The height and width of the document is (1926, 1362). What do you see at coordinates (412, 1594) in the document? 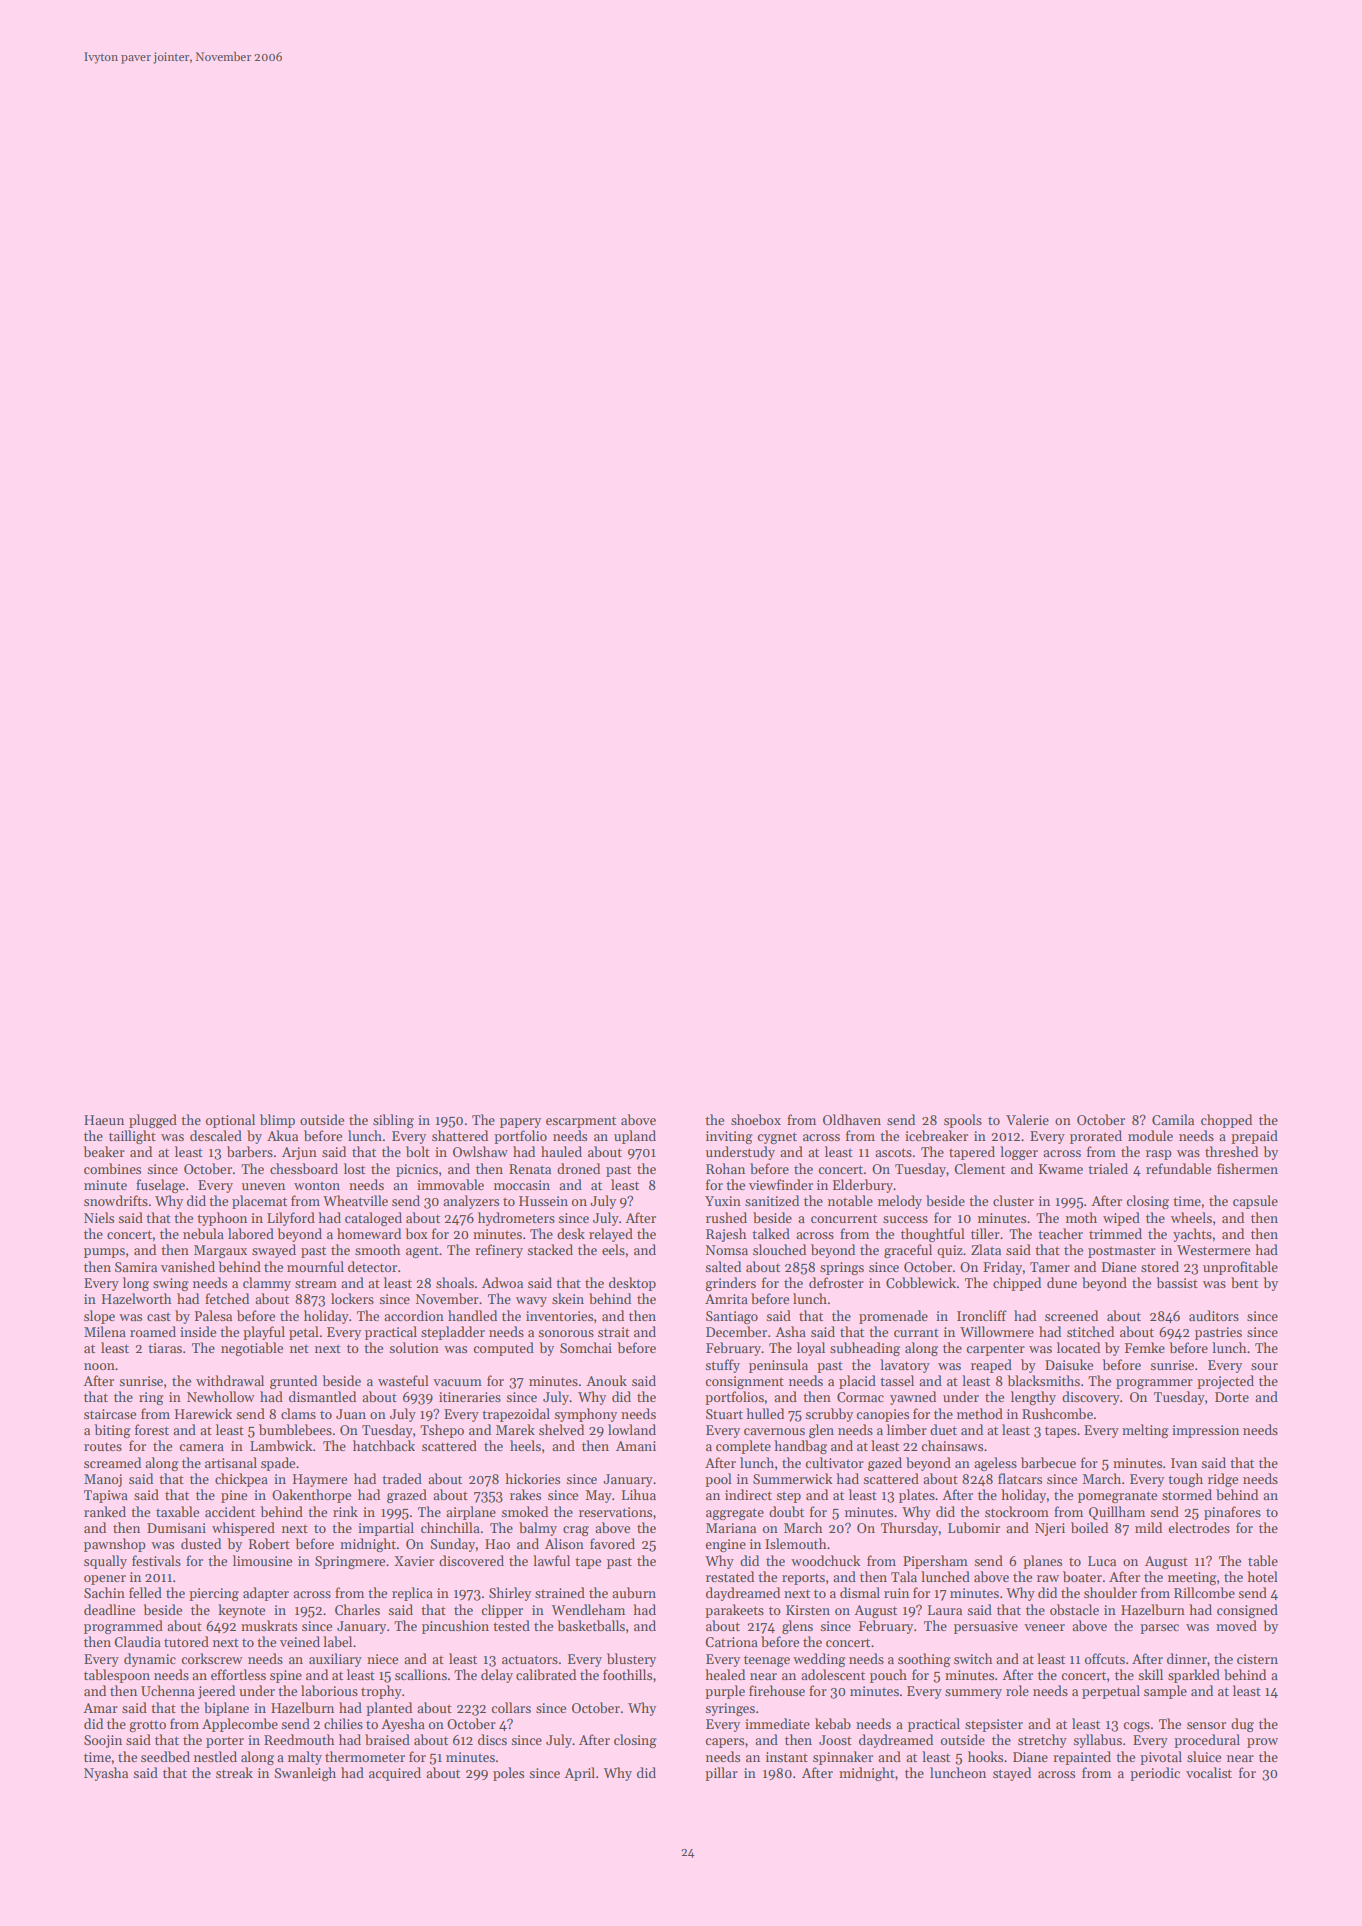
I see `replica` at bounding box center [412, 1594].
